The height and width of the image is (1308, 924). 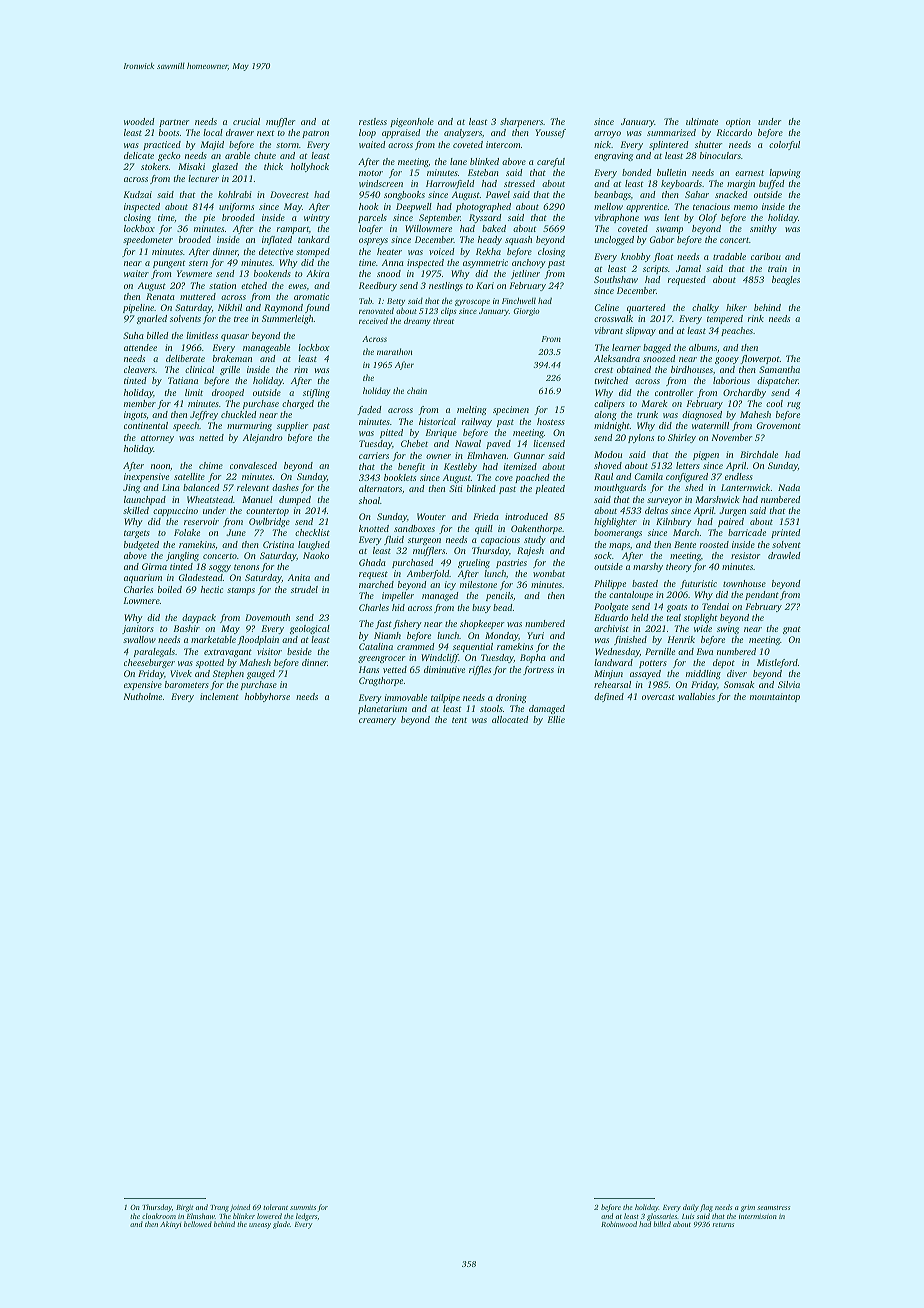 I want to click on ultimate, so click(x=702, y=121).
